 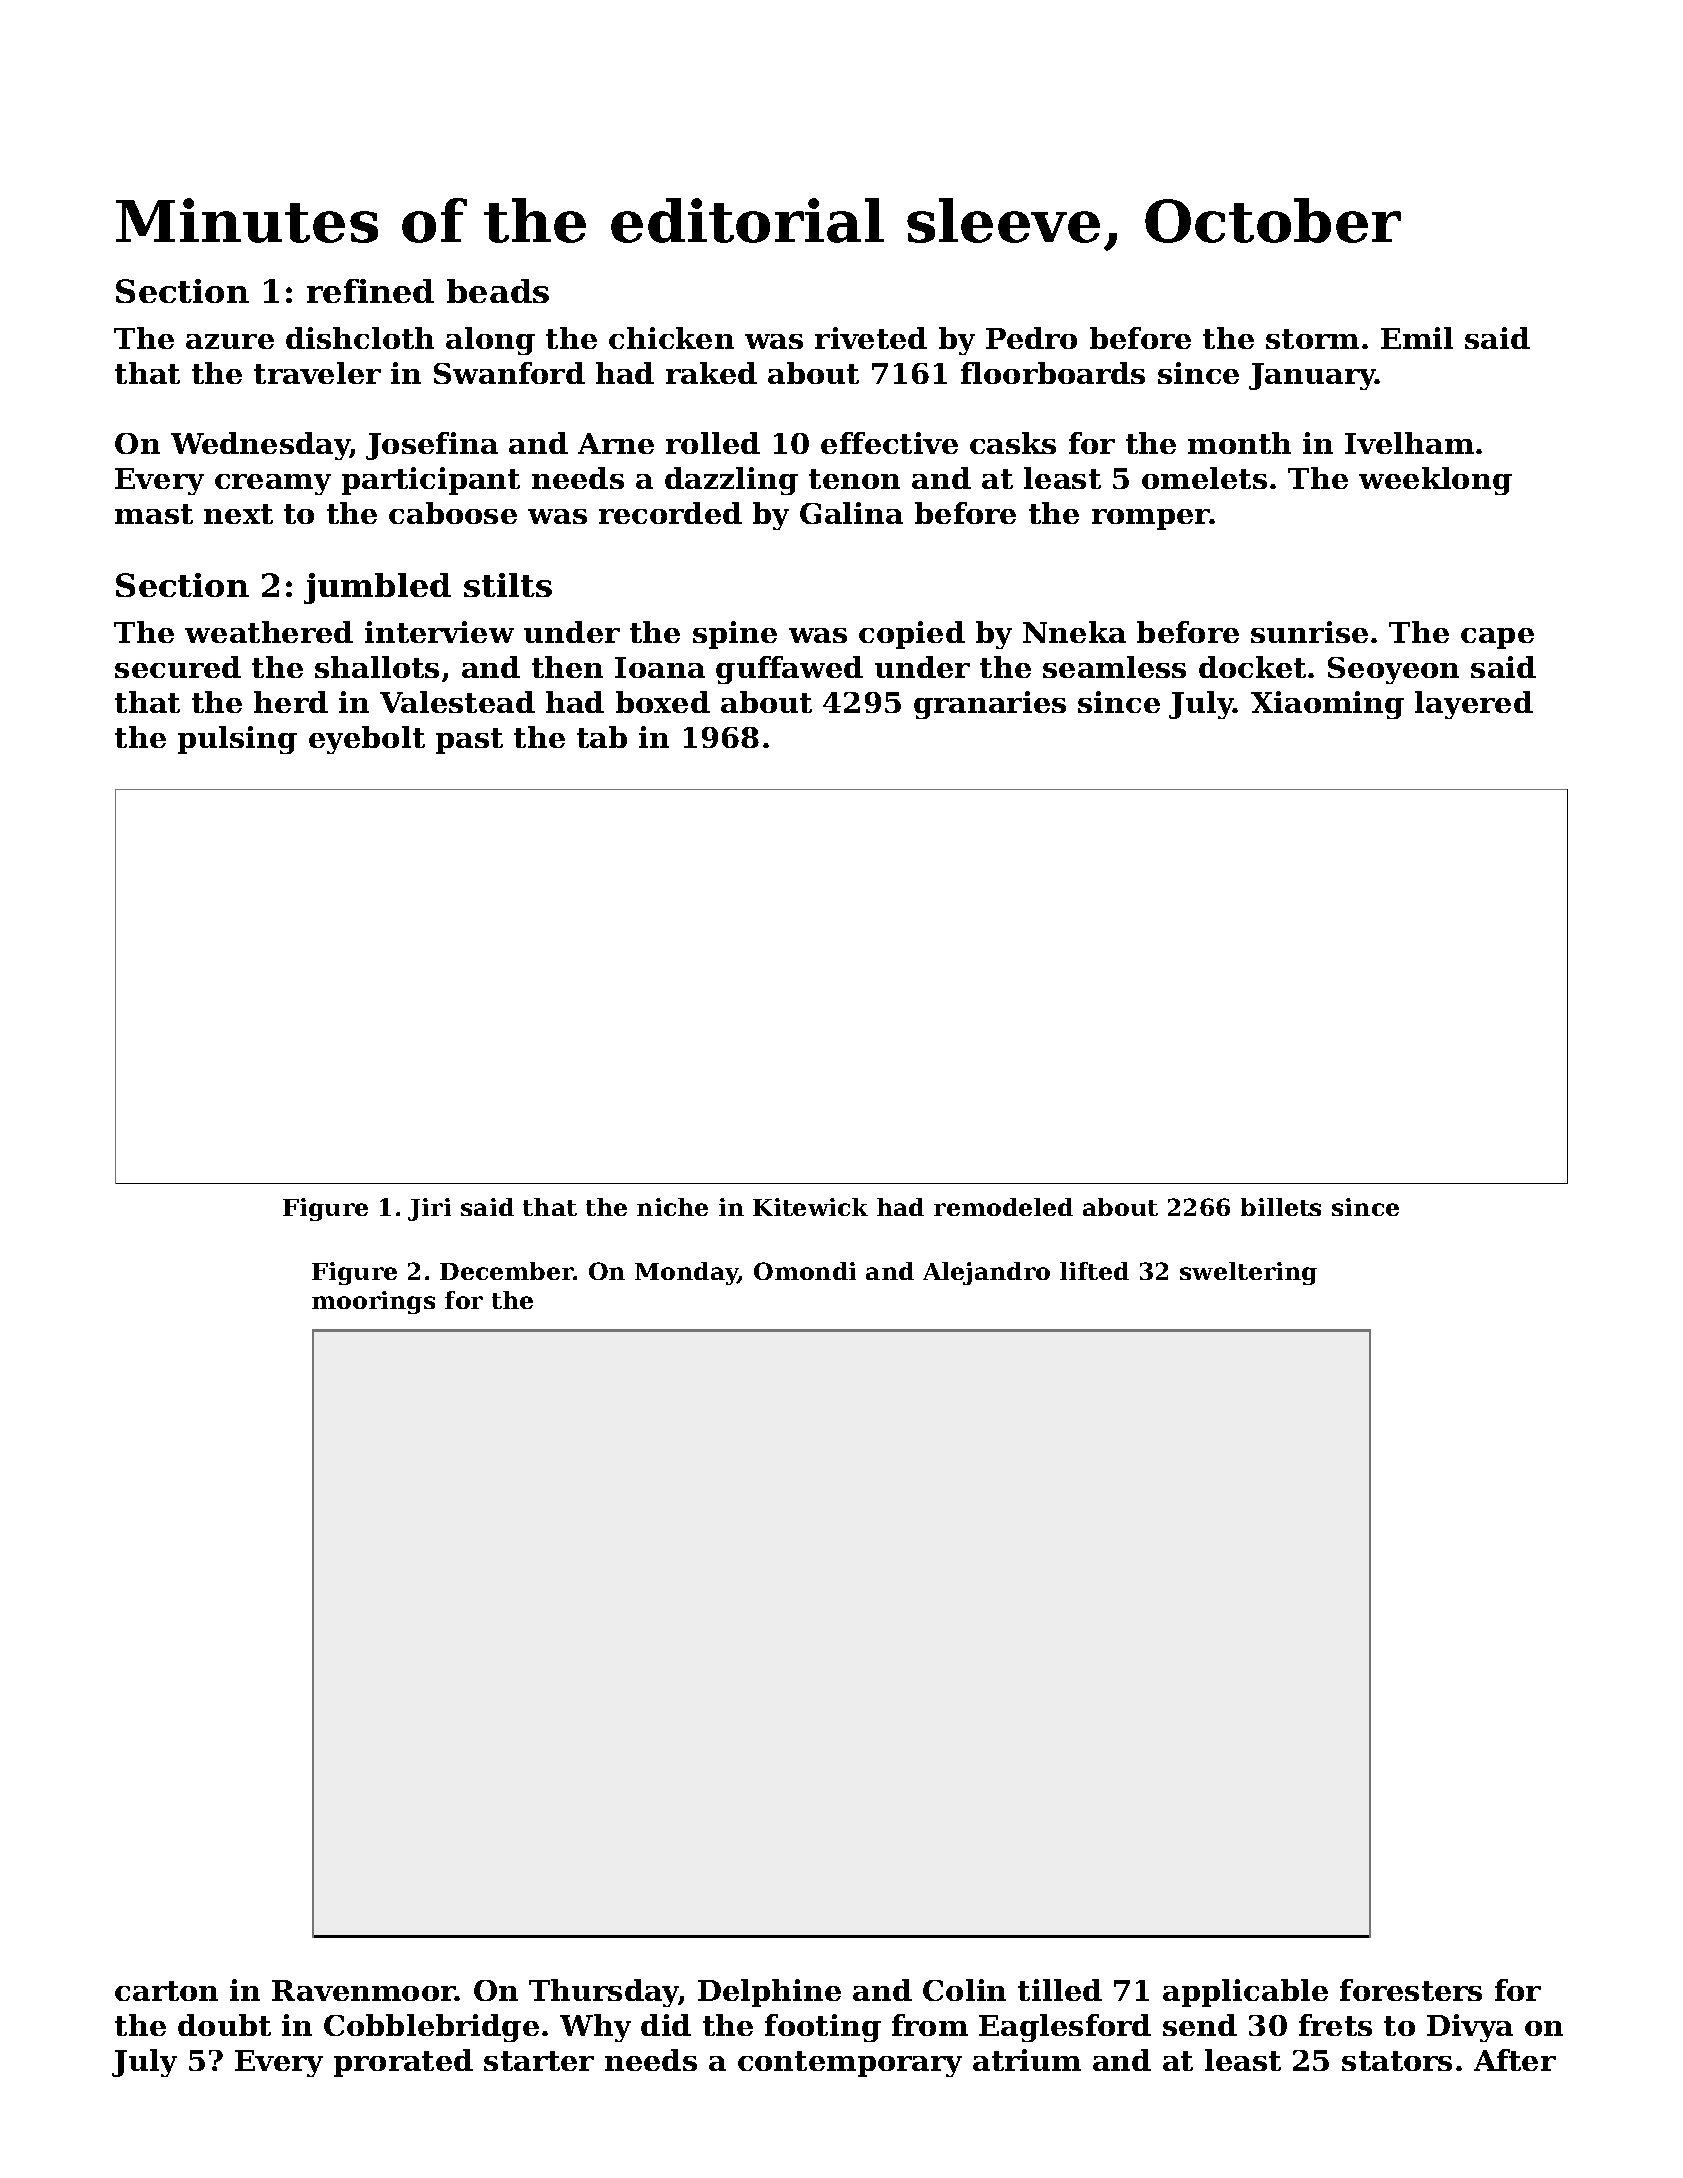 I want to click on Ravenmoor, so click(x=364, y=1990).
